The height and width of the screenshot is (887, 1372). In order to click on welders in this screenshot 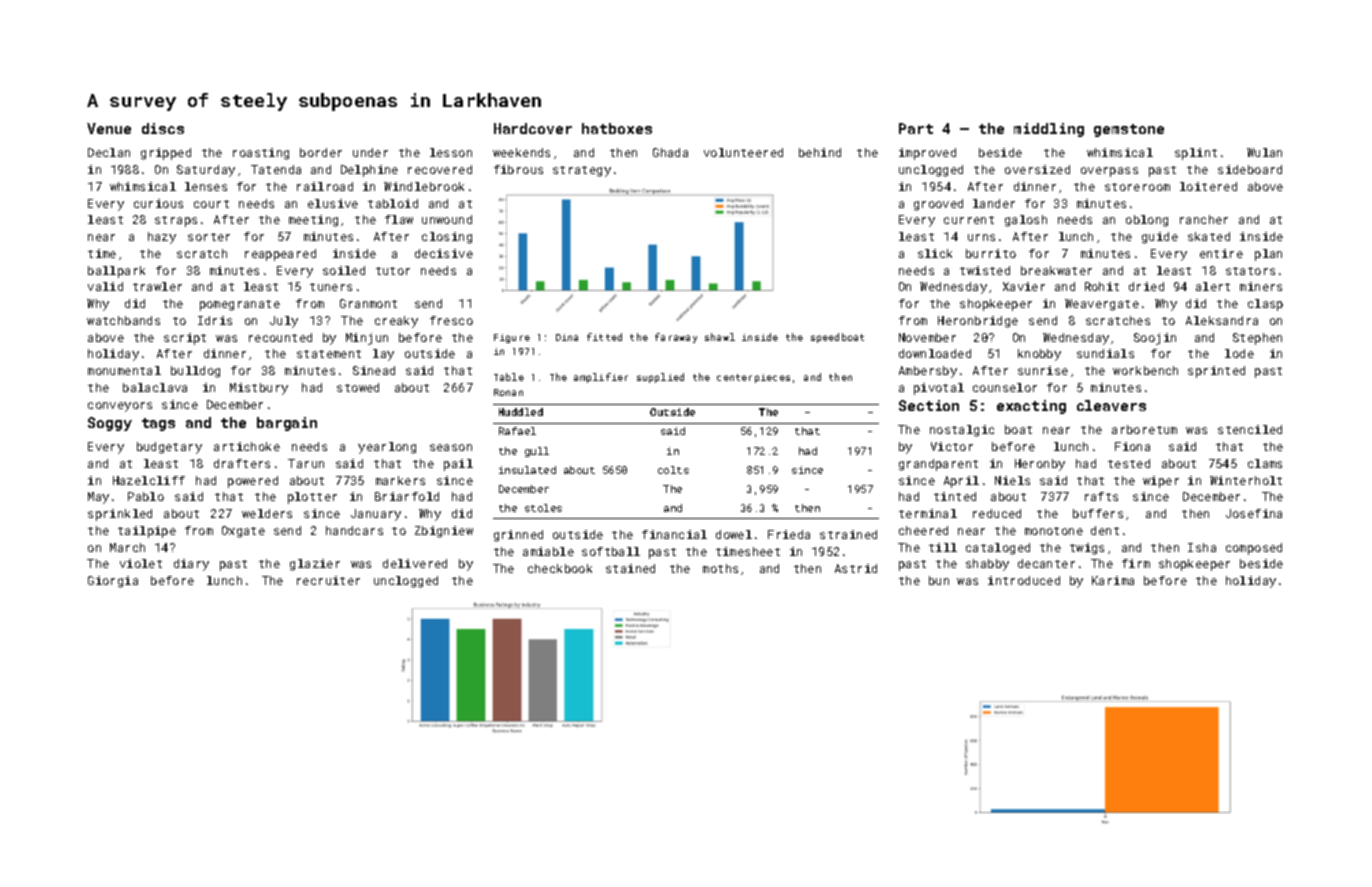, I will do `click(267, 513)`.
